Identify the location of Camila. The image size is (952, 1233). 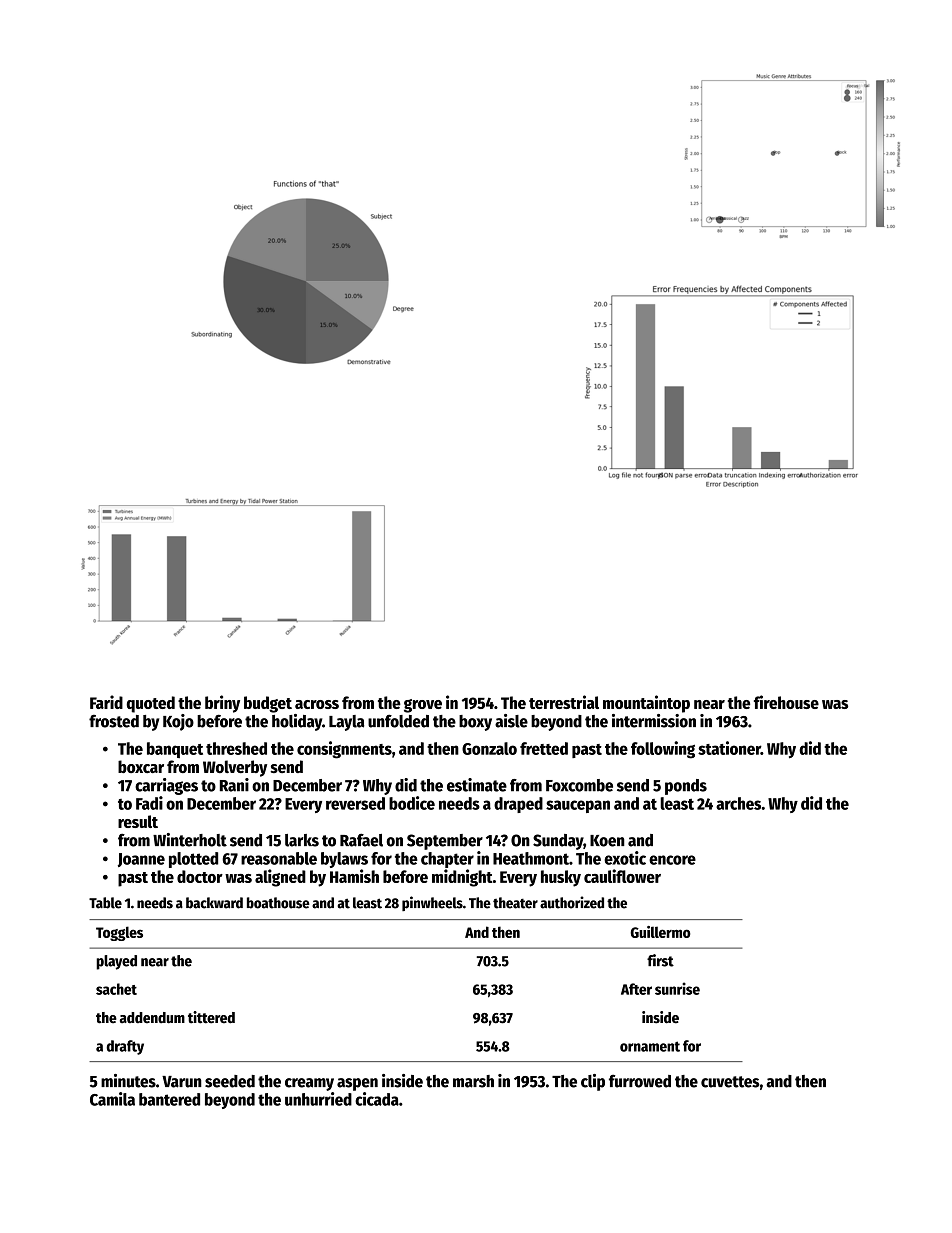
(112, 1099).
